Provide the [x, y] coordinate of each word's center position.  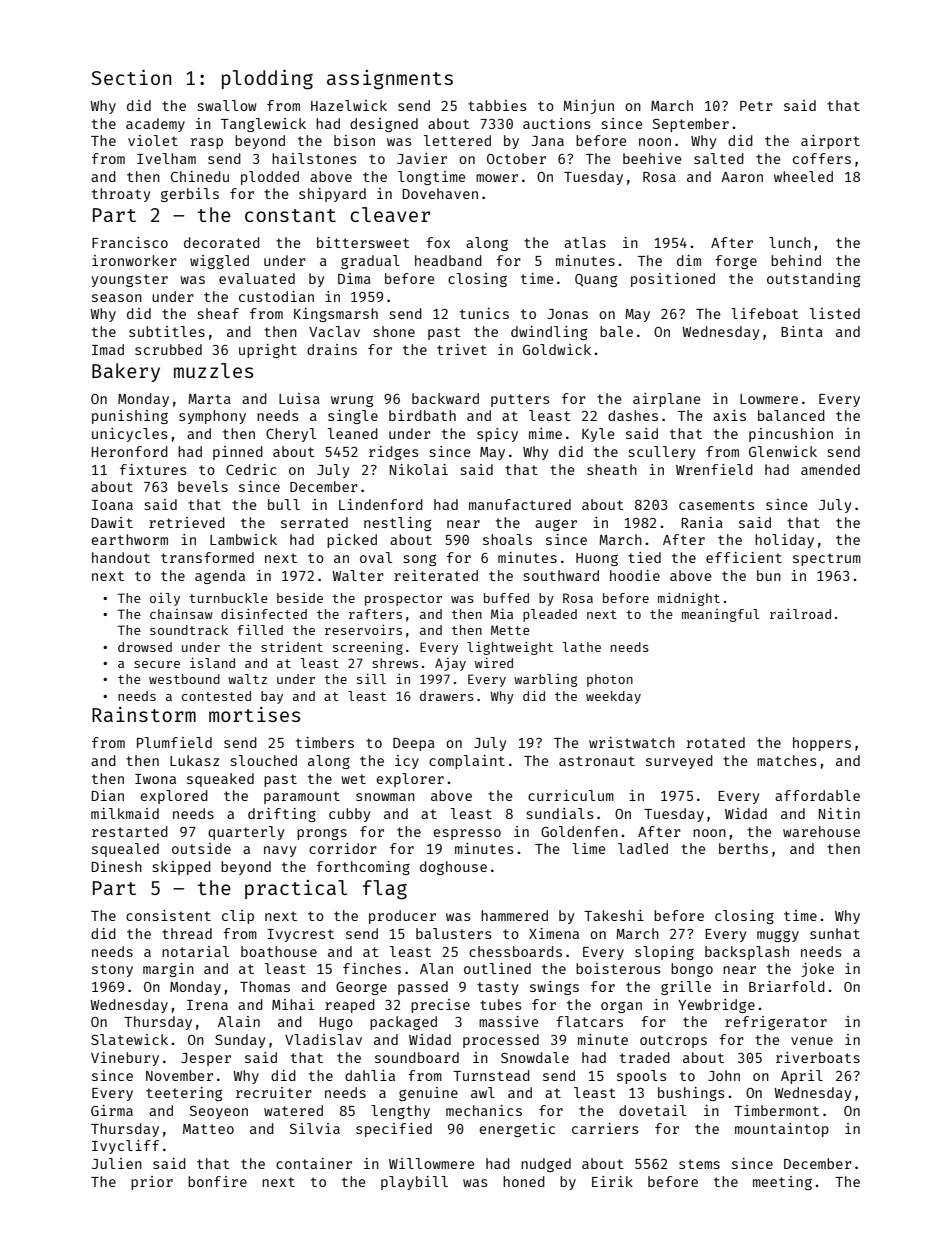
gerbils [190, 195]
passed [423, 988]
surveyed [679, 762]
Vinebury [125, 1059]
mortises [254, 714]
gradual [370, 262]
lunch [790, 242]
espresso [467, 834]
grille [686, 988]
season [117, 298]
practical [296, 889]
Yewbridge [716, 1006]
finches [372, 968]
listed [835, 313]
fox [438, 242]
